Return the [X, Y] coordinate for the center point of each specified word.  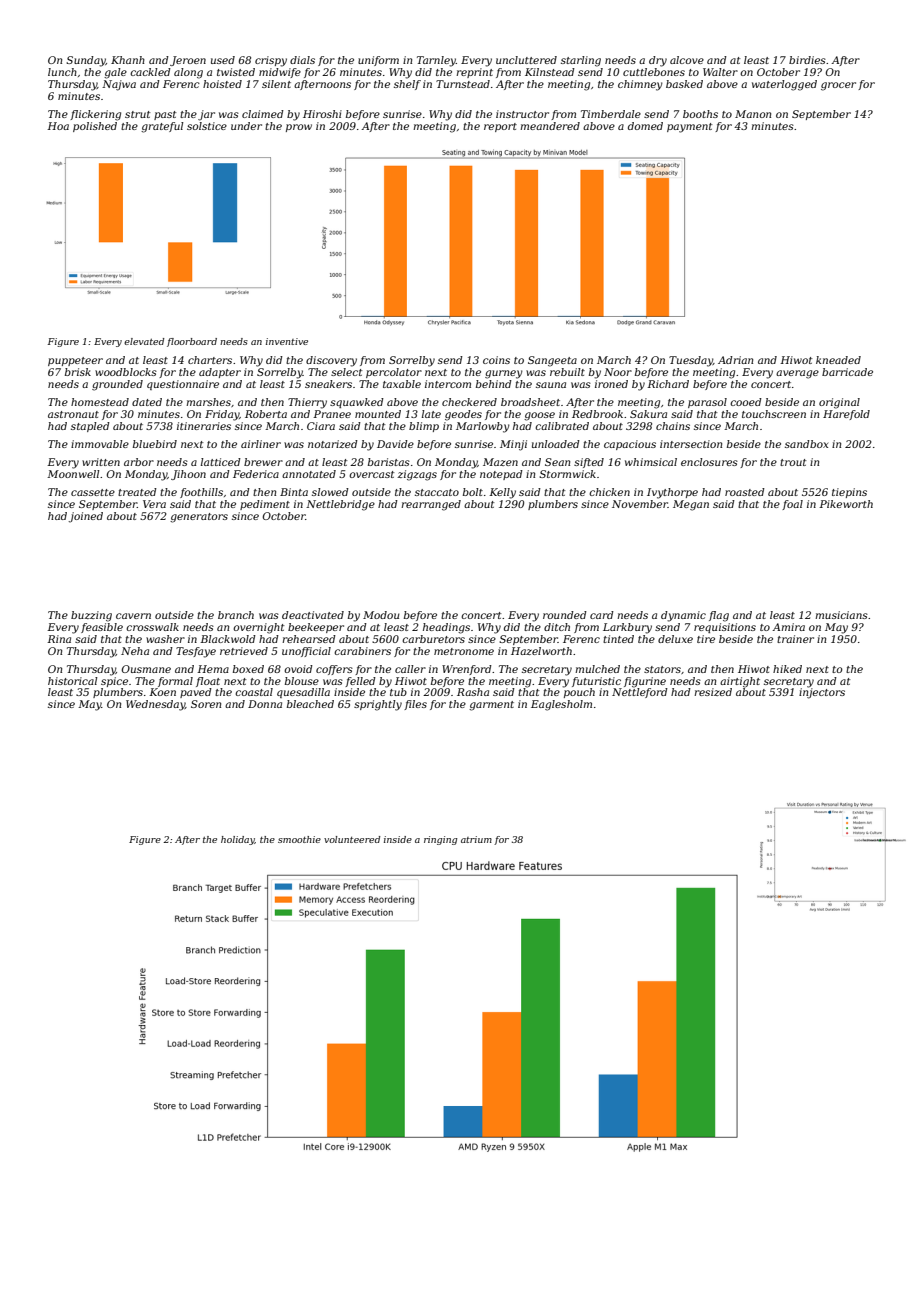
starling [581, 61]
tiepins [849, 493]
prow [299, 128]
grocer [838, 86]
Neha [135, 651]
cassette [93, 492]
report [500, 127]
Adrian [735, 360]
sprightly [378, 705]
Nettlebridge [340, 505]
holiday [238, 840]
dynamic [683, 616]
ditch [557, 627]
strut [138, 114]
